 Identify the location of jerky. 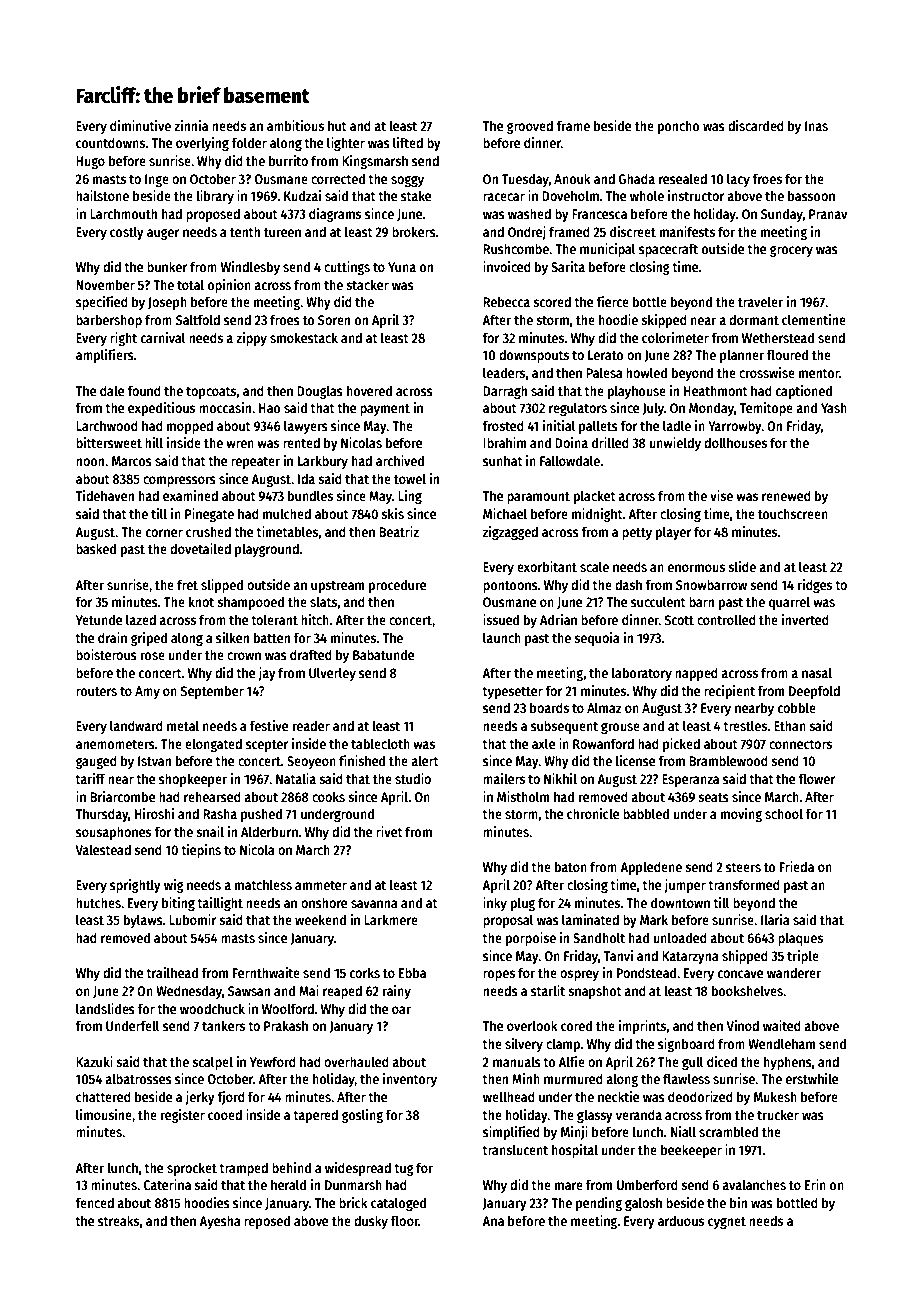
(200, 1098).
